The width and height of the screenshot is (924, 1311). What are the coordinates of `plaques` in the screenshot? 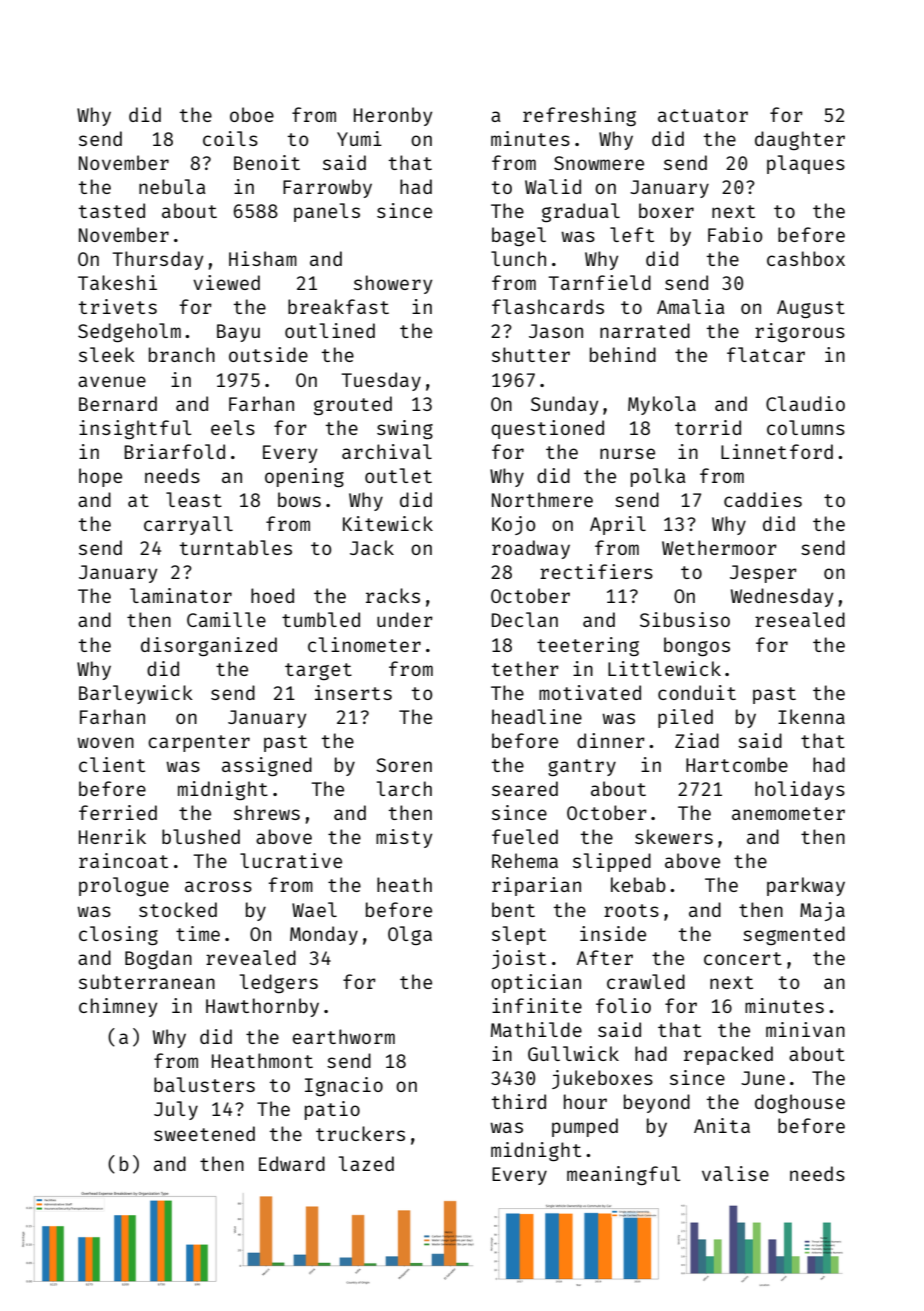 It's located at (806, 164).
